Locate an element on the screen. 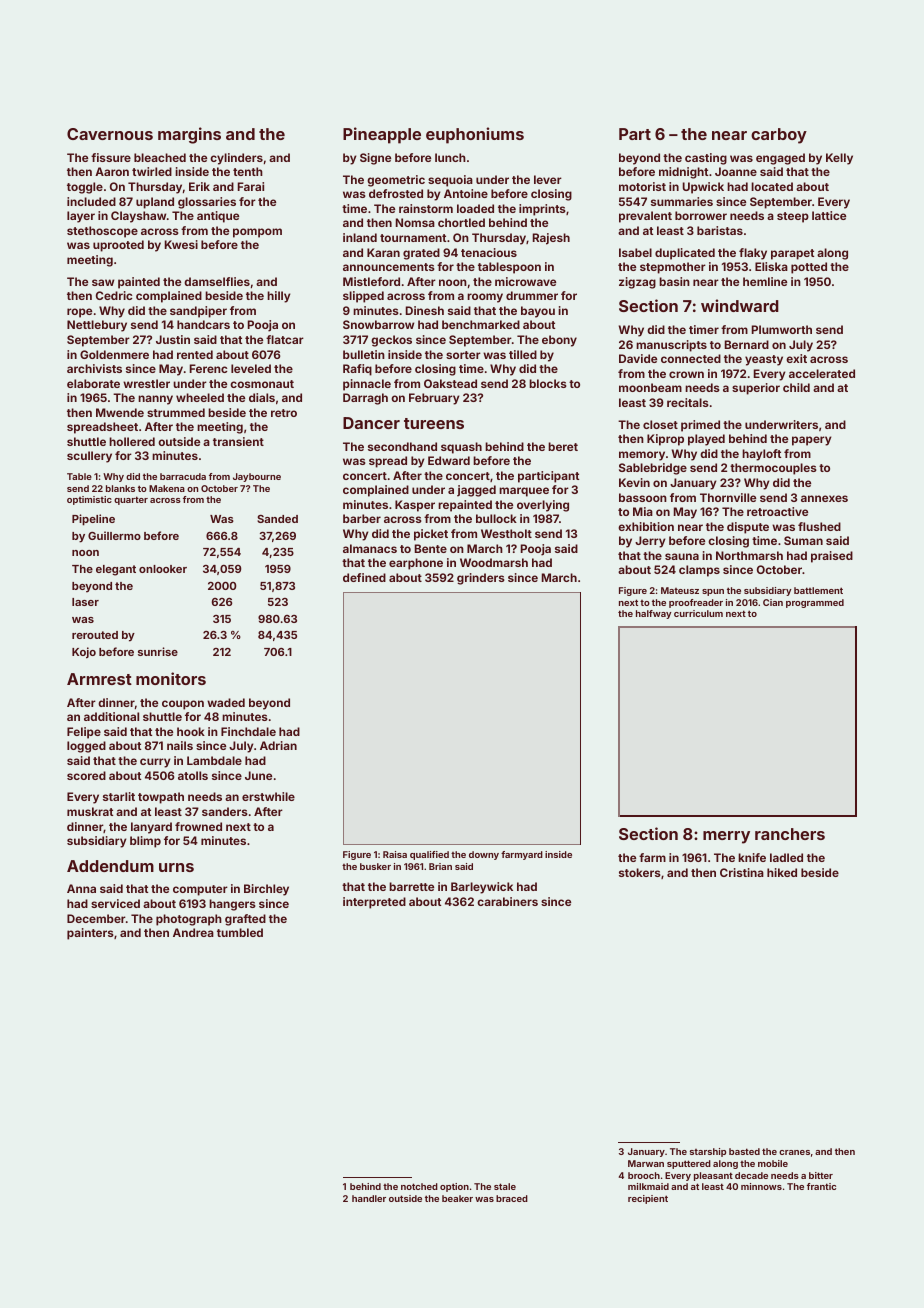 The height and width of the screenshot is (1308, 924). recitals is located at coordinates (688, 402).
